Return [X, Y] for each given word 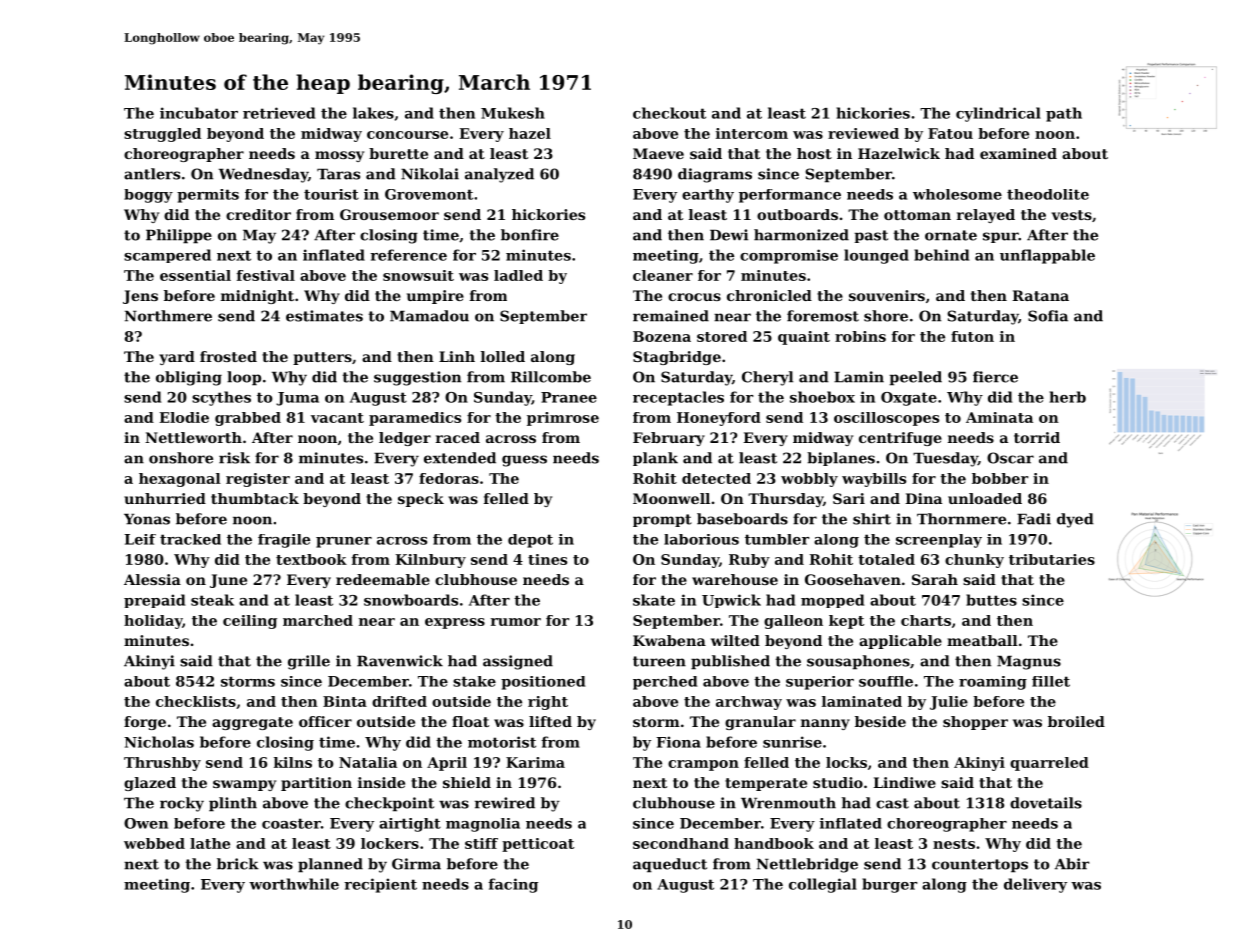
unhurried [165, 498]
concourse [407, 135]
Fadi [1034, 519]
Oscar [1010, 458]
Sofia [1048, 316]
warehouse [735, 579]
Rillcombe [551, 377]
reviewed [863, 133]
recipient [380, 885]
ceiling [250, 622]
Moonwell [671, 498]
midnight [257, 297]
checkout [669, 113]
